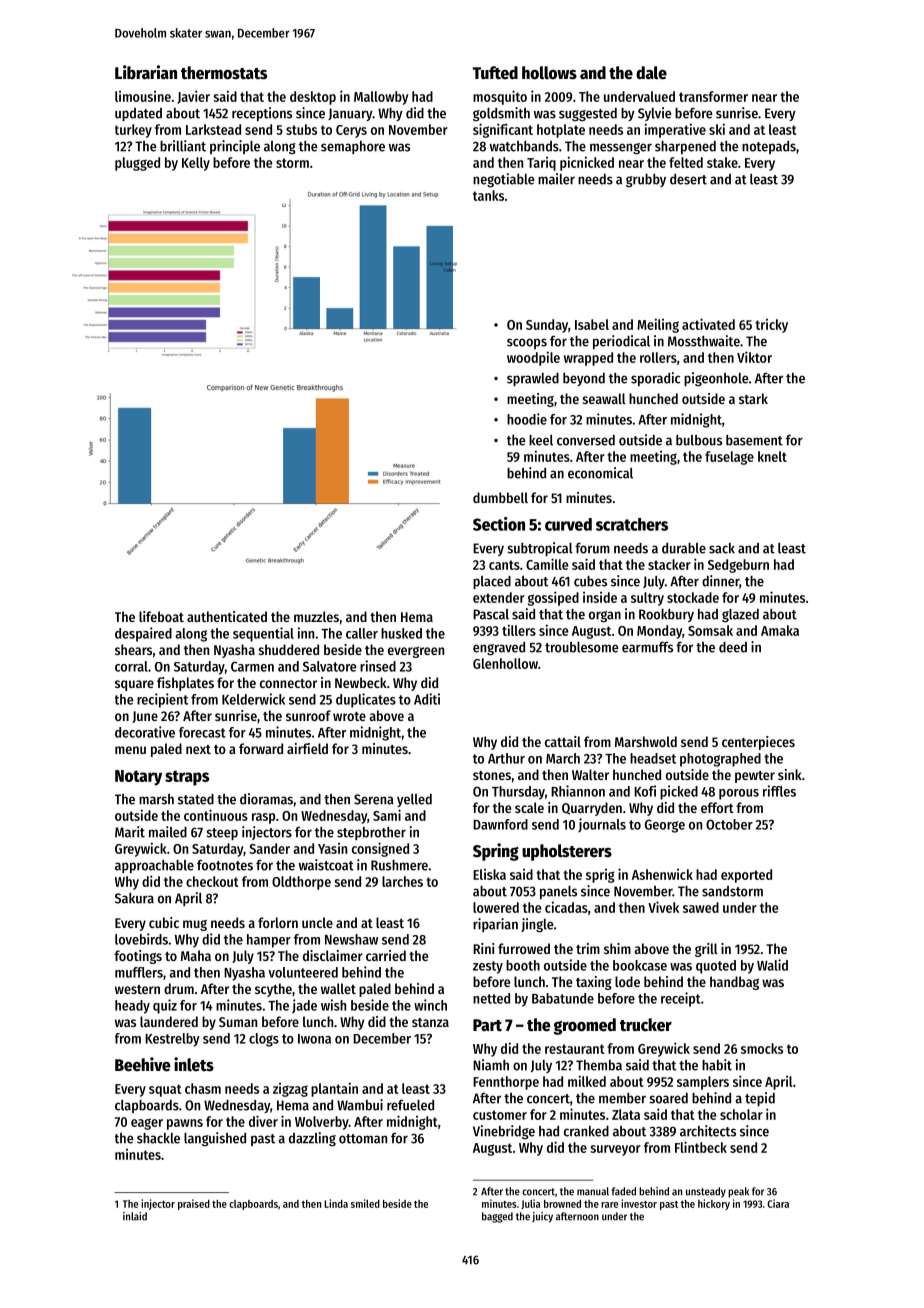 The width and height of the screenshot is (924, 1308). What do you see at coordinates (489, 874) in the screenshot?
I see `Eliska` at bounding box center [489, 874].
